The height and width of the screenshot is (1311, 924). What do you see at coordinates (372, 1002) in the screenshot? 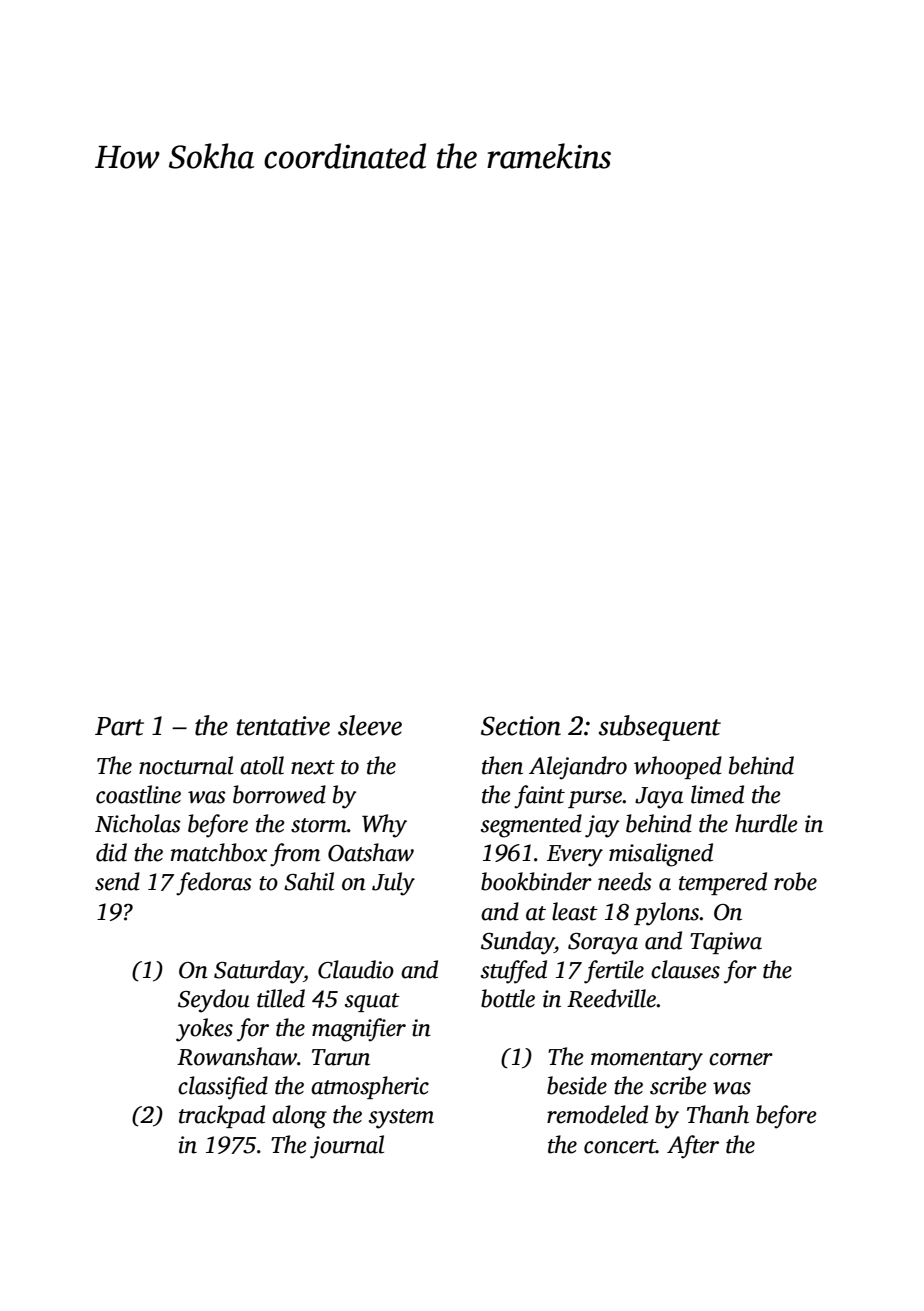
I see `squat` at bounding box center [372, 1002].
